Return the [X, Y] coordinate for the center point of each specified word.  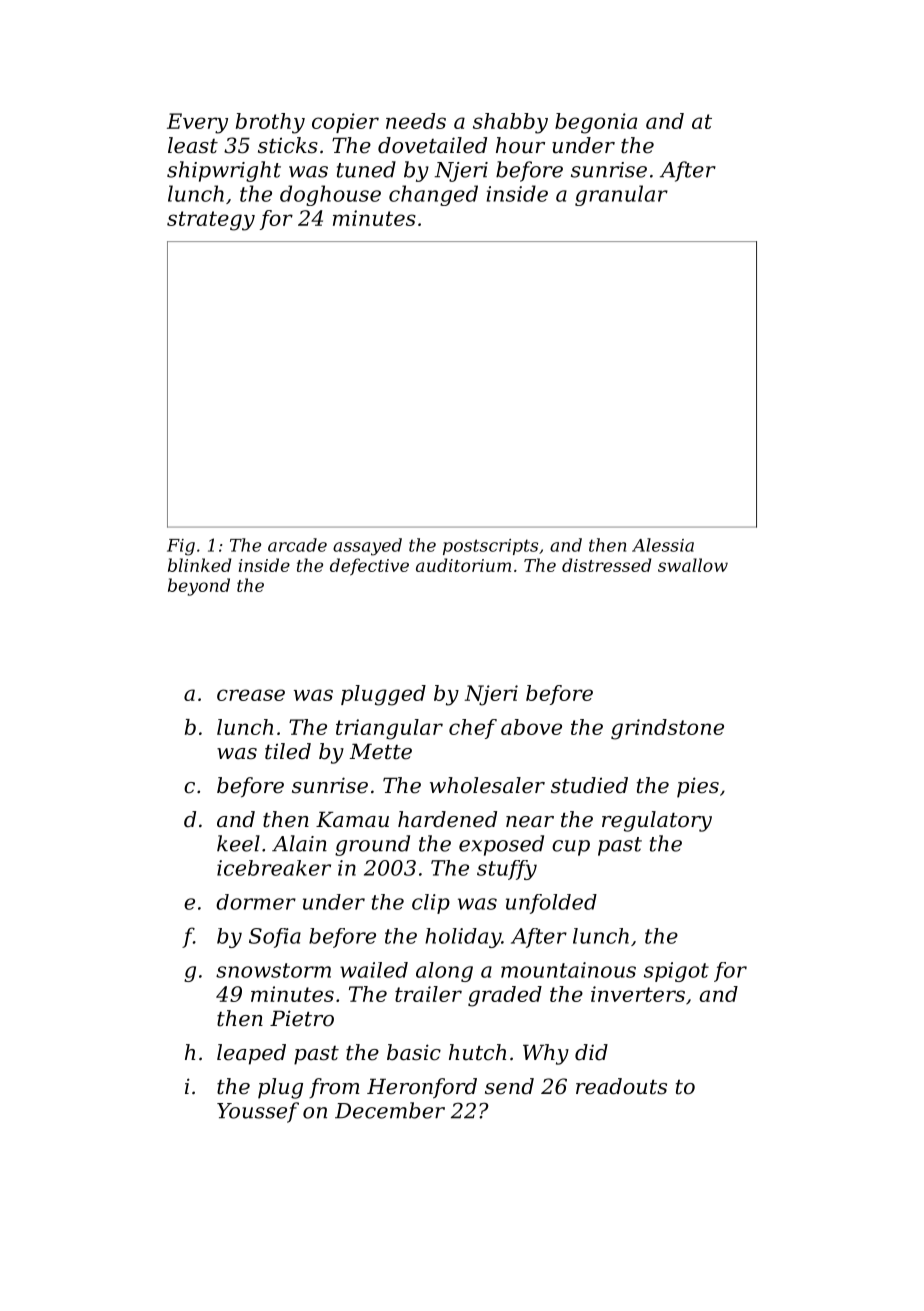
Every [197, 123]
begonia [596, 123]
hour [520, 145]
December [390, 1110]
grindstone [667, 729]
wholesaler [487, 785]
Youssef [258, 1112]
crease [251, 695]
